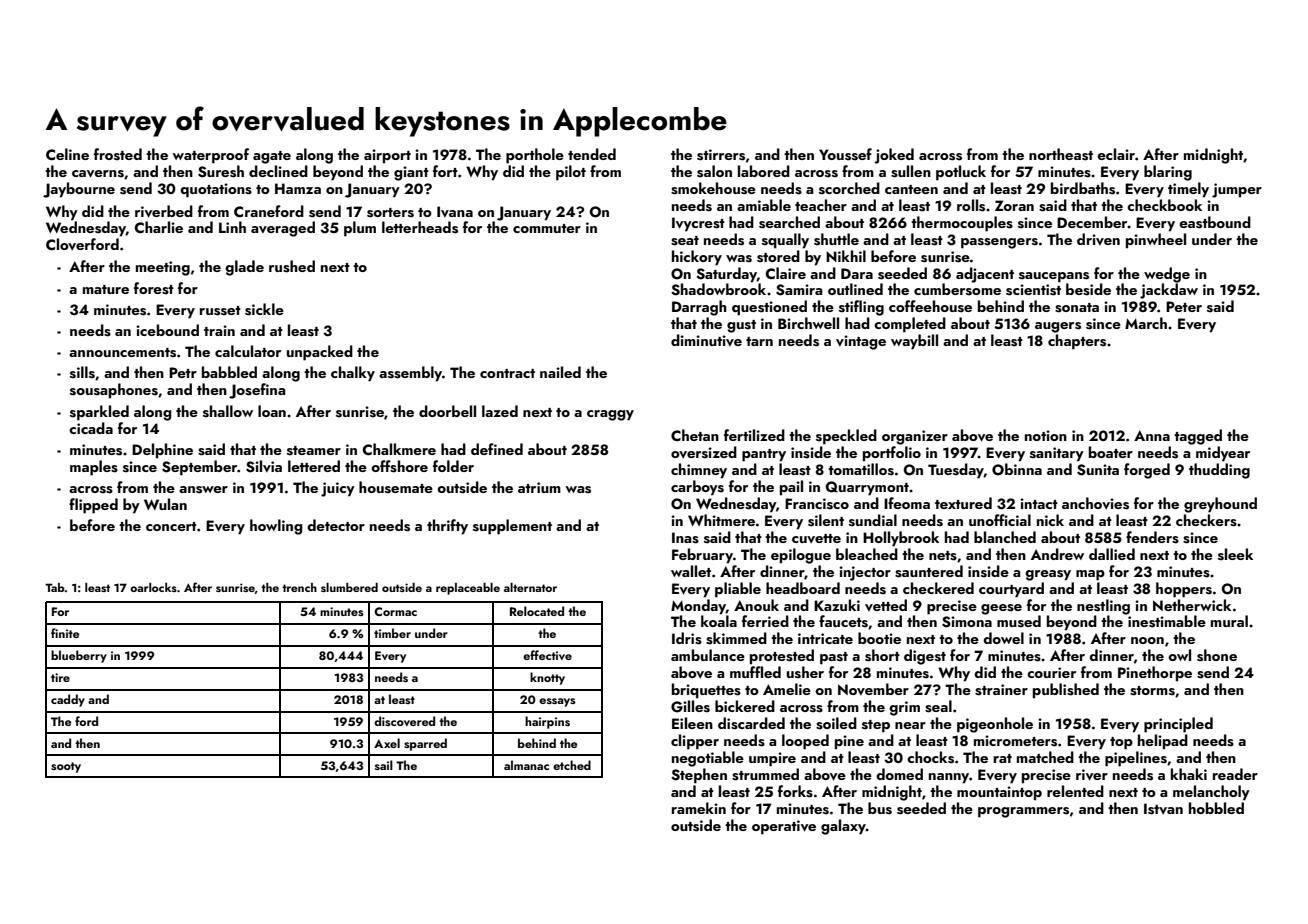 This page has width=1308, height=924. What do you see at coordinates (1184, 590) in the page?
I see `hoppers` at bounding box center [1184, 590].
